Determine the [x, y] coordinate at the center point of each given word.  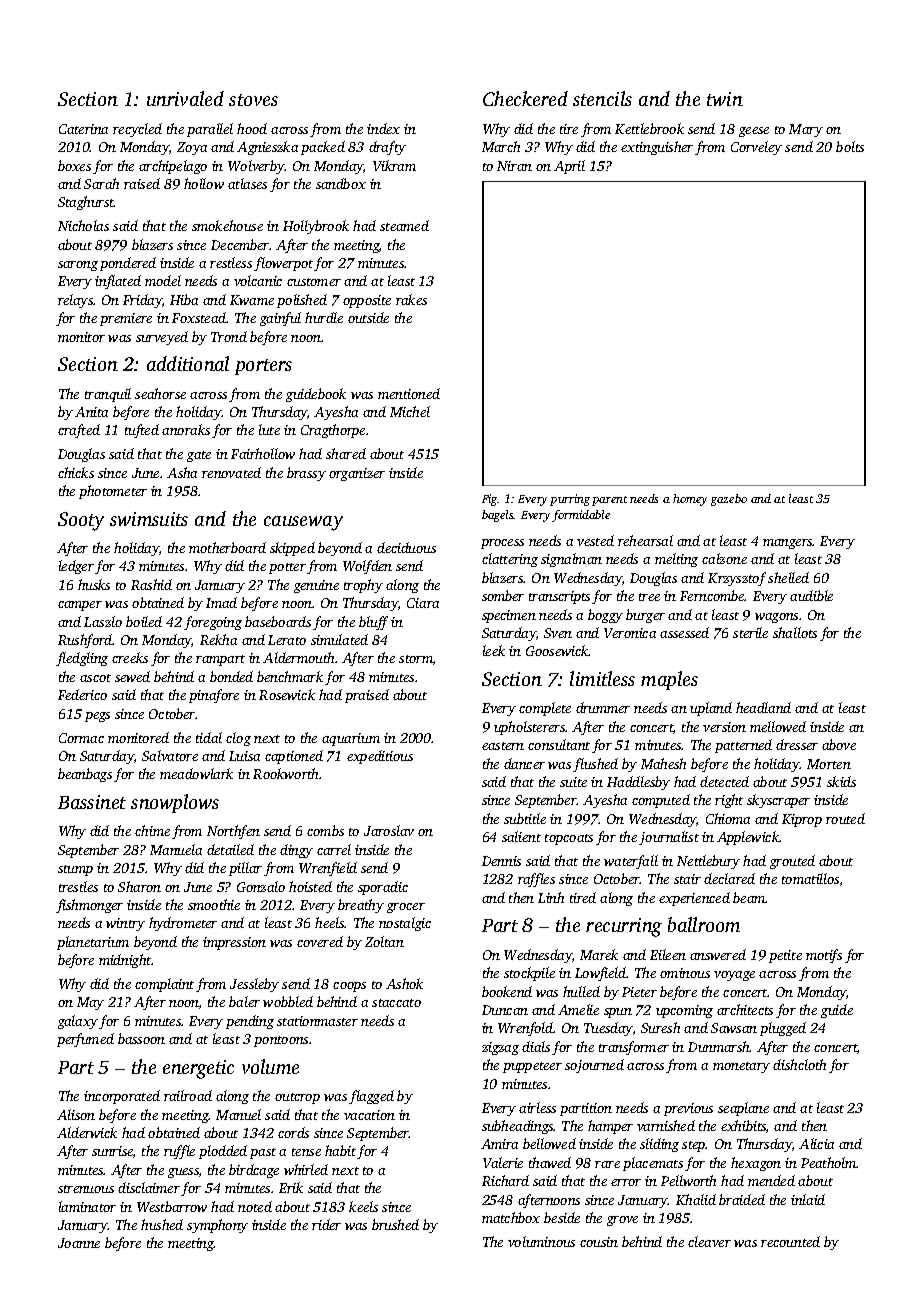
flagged [371, 1097]
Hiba [184, 299]
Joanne [79, 1243]
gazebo [729, 500]
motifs [824, 956]
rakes [411, 299]
